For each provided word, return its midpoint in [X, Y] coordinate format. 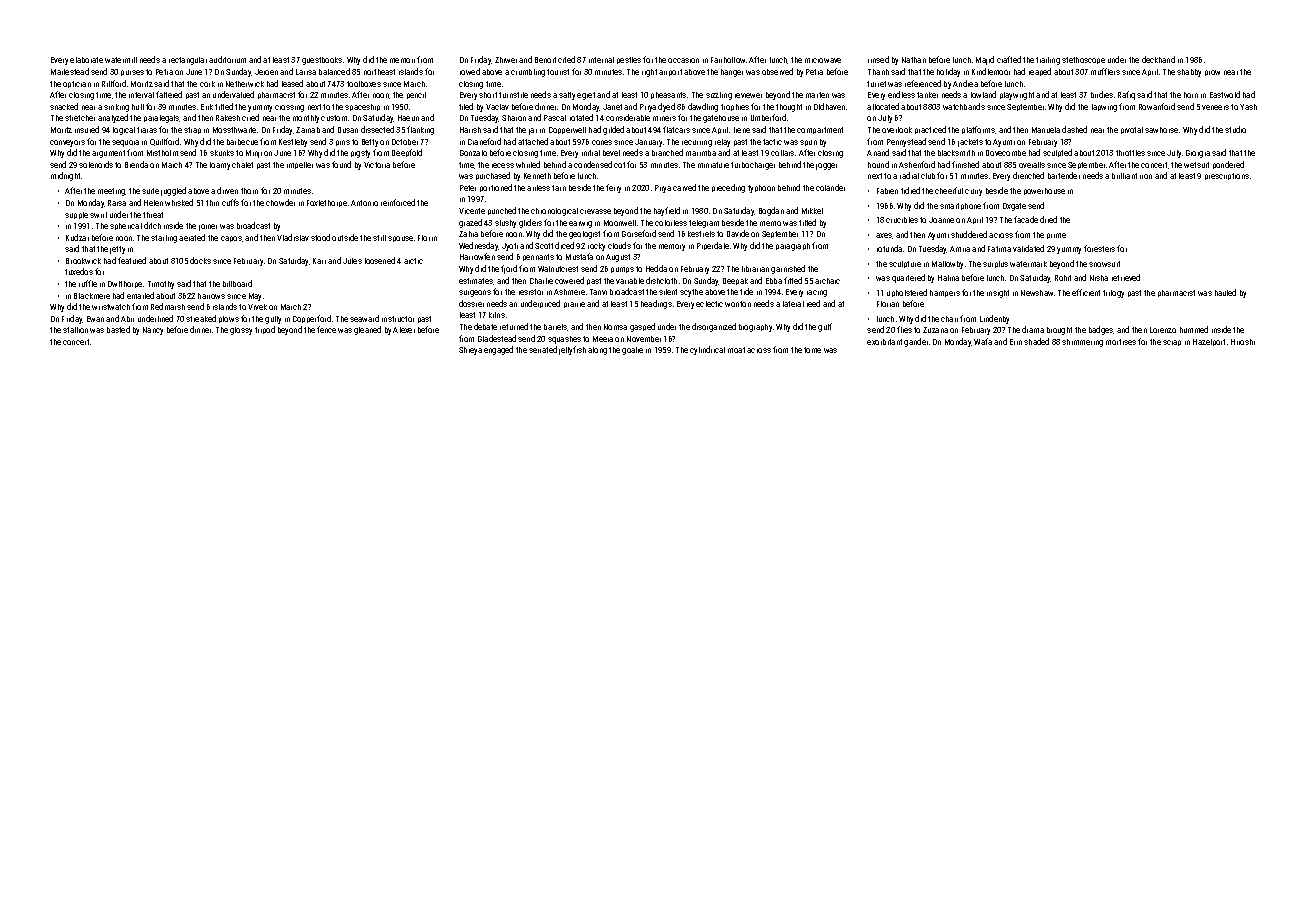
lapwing [1104, 108]
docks [200, 260]
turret [876, 84]
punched [502, 211]
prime [1056, 236]
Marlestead [70, 71]
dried [1048, 219]
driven [227, 190]
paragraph [793, 247]
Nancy [153, 331]
